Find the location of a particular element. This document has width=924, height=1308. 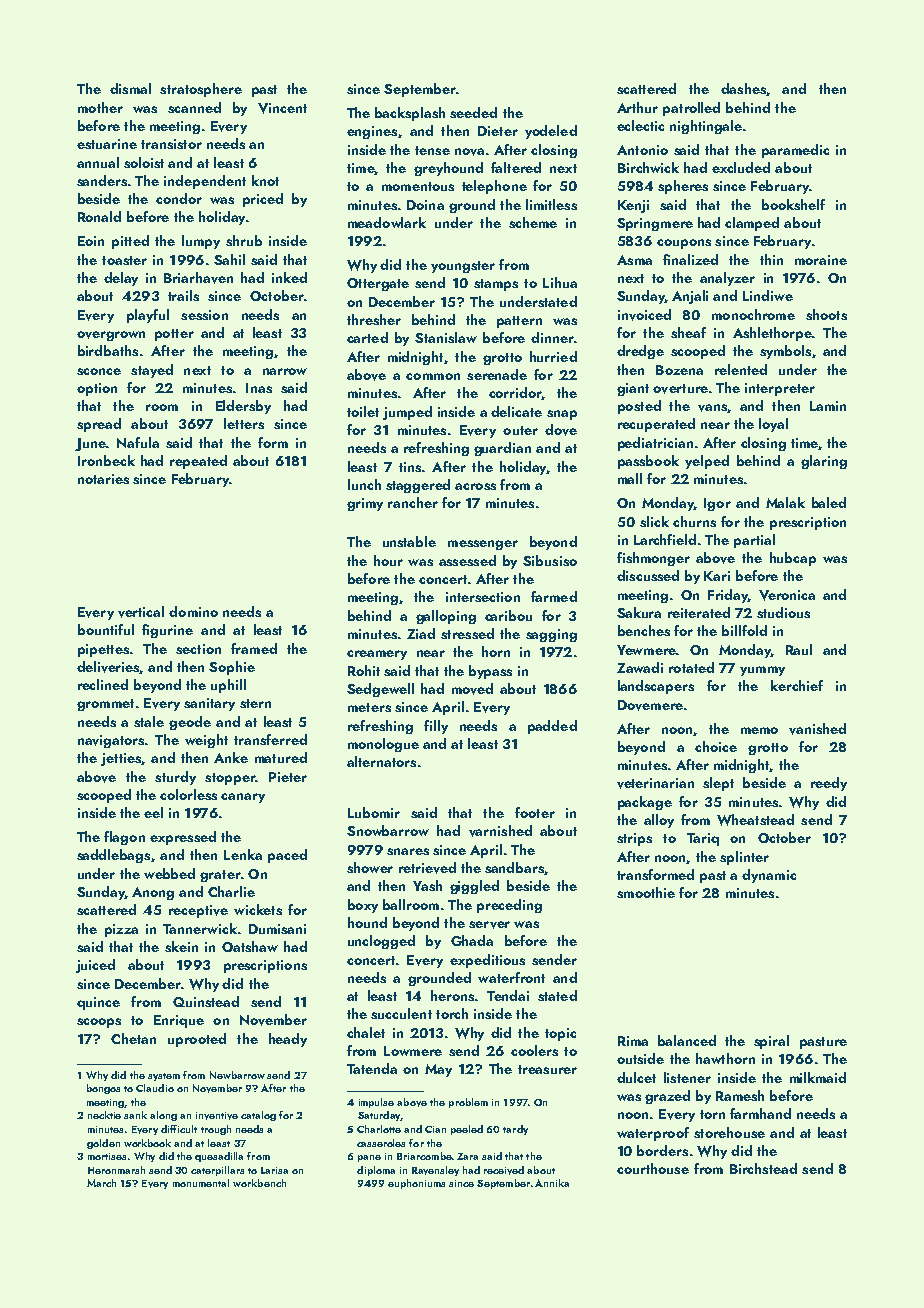

diploma is located at coordinates (376, 1171).
